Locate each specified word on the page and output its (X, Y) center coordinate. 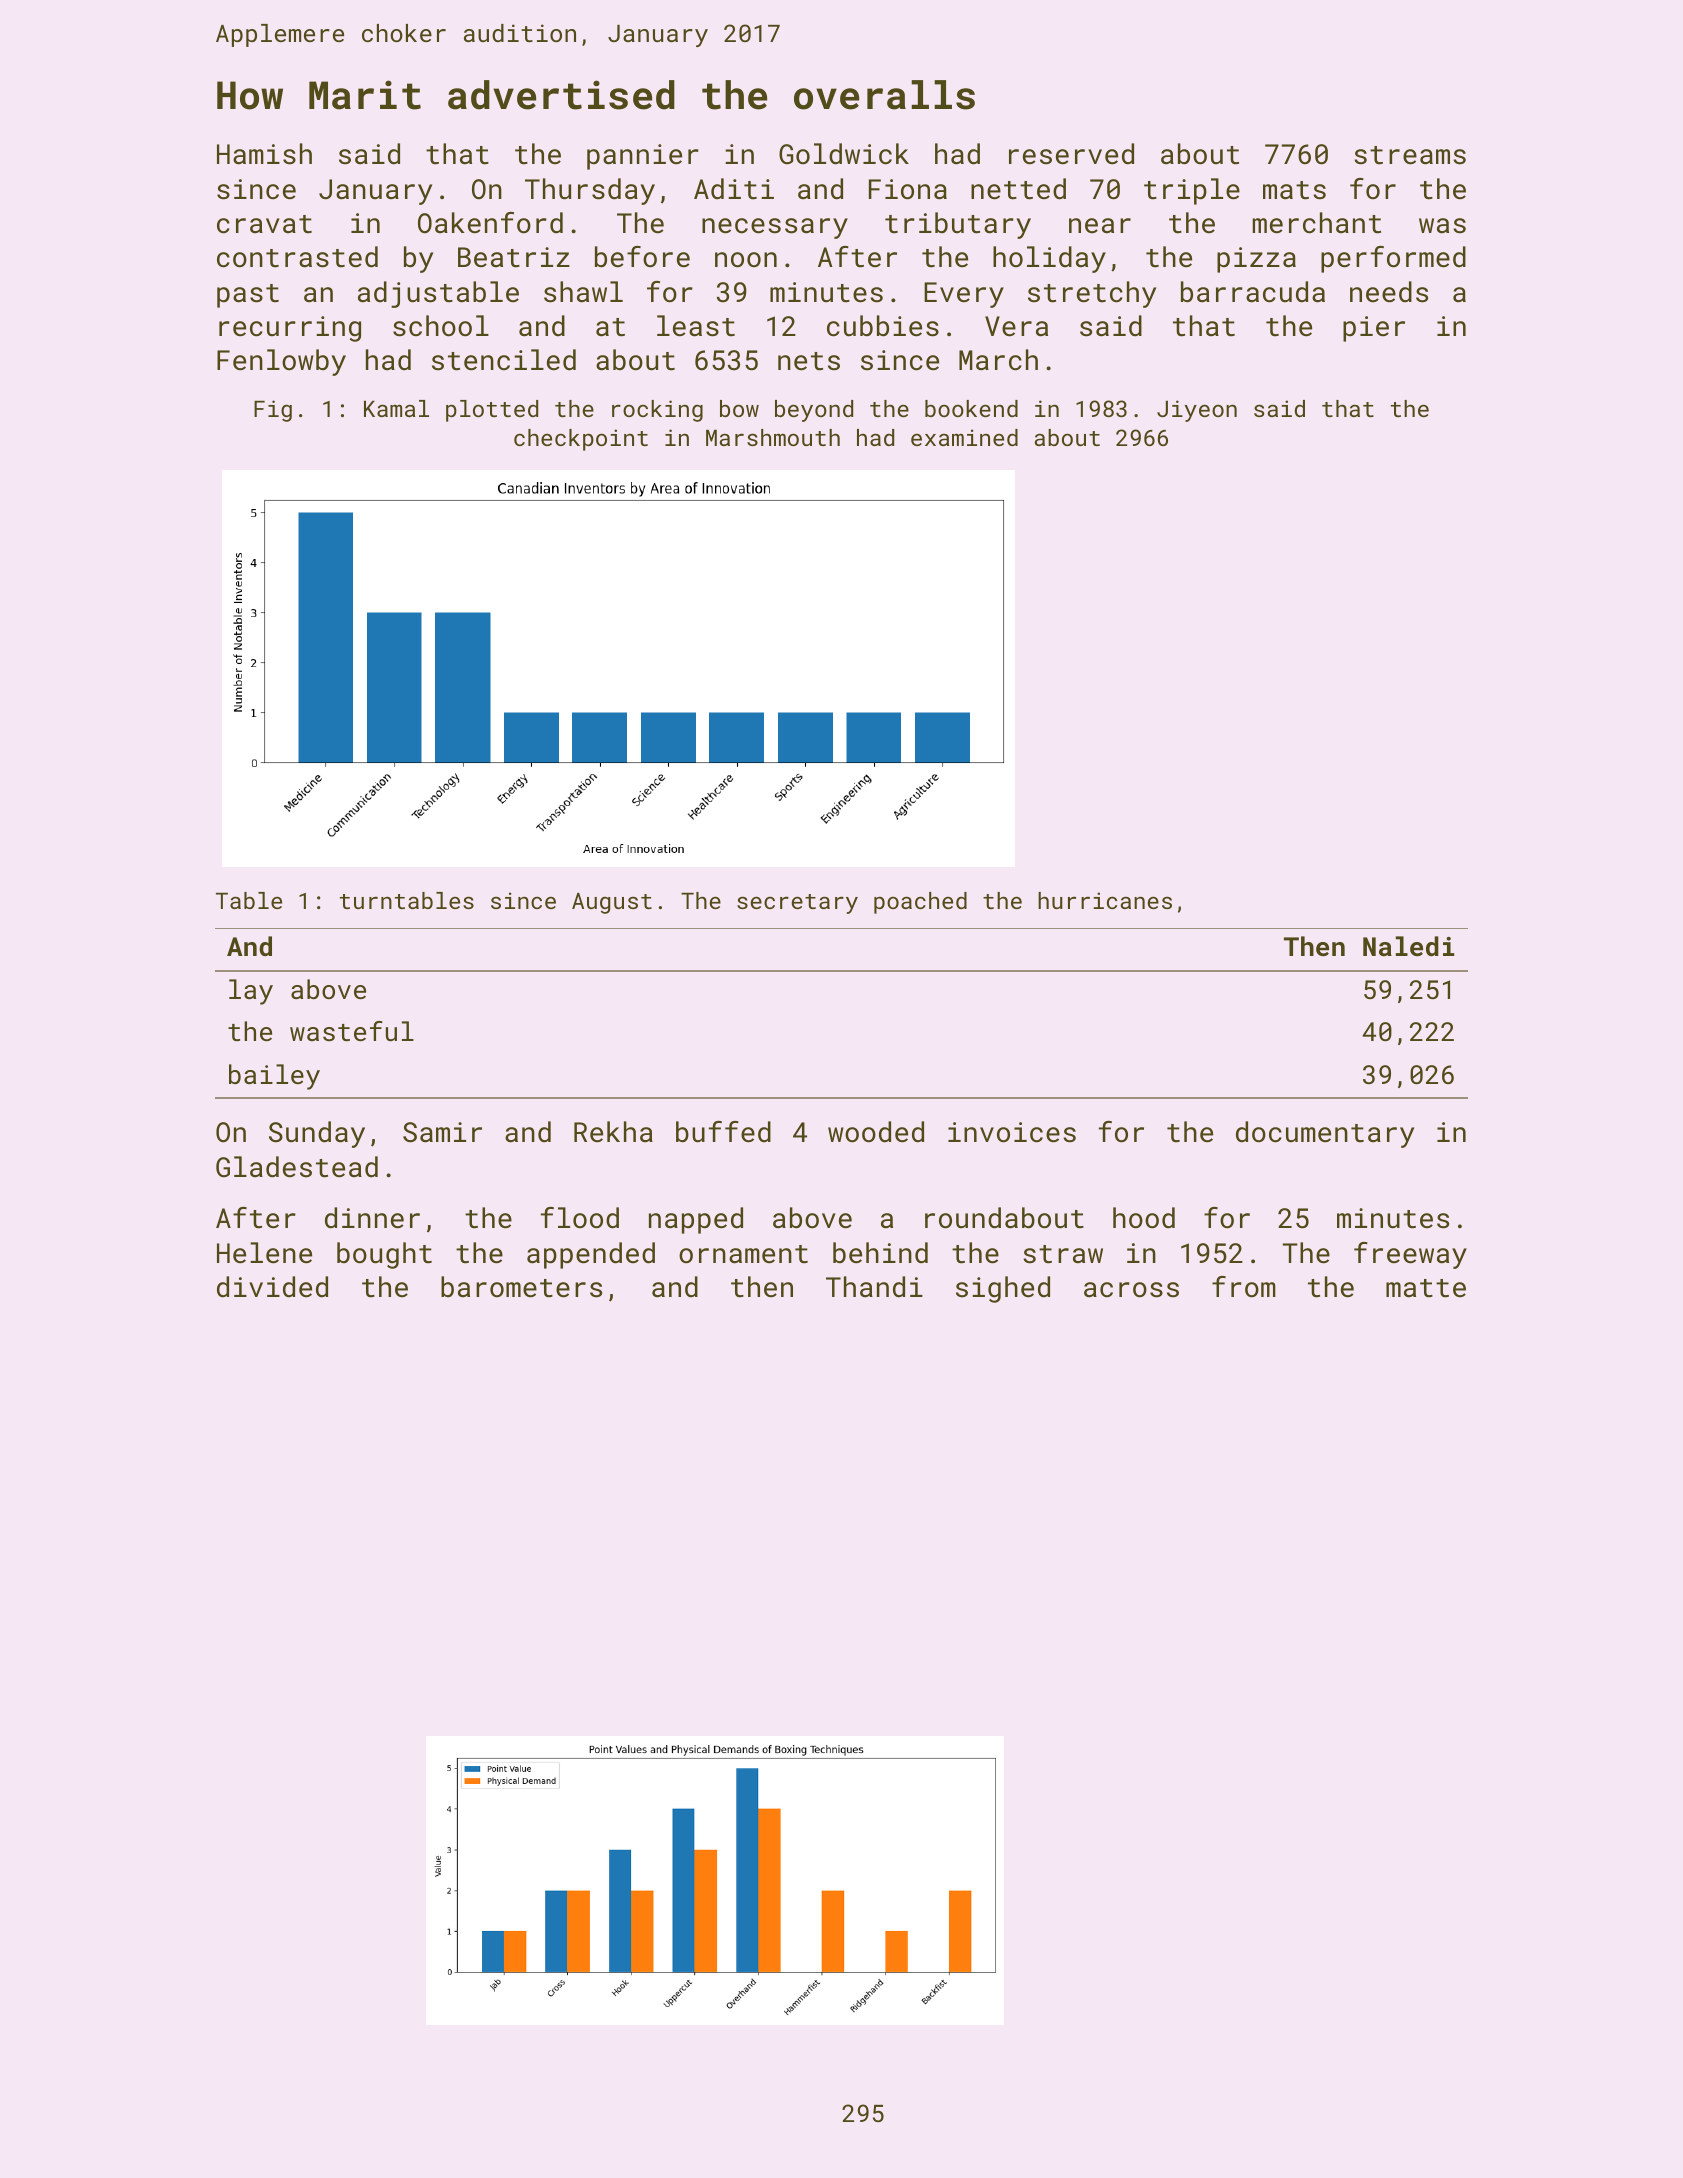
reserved (1071, 154)
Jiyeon (1197, 411)
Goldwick (844, 154)
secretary (797, 904)
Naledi (1408, 946)
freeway (1410, 1255)
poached (920, 903)
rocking (657, 411)
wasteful (352, 1031)
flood (580, 1218)
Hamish (264, 154)
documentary (1325, 1134)
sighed (1003, 1289)
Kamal (396, 408)
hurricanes (1105, 900)
